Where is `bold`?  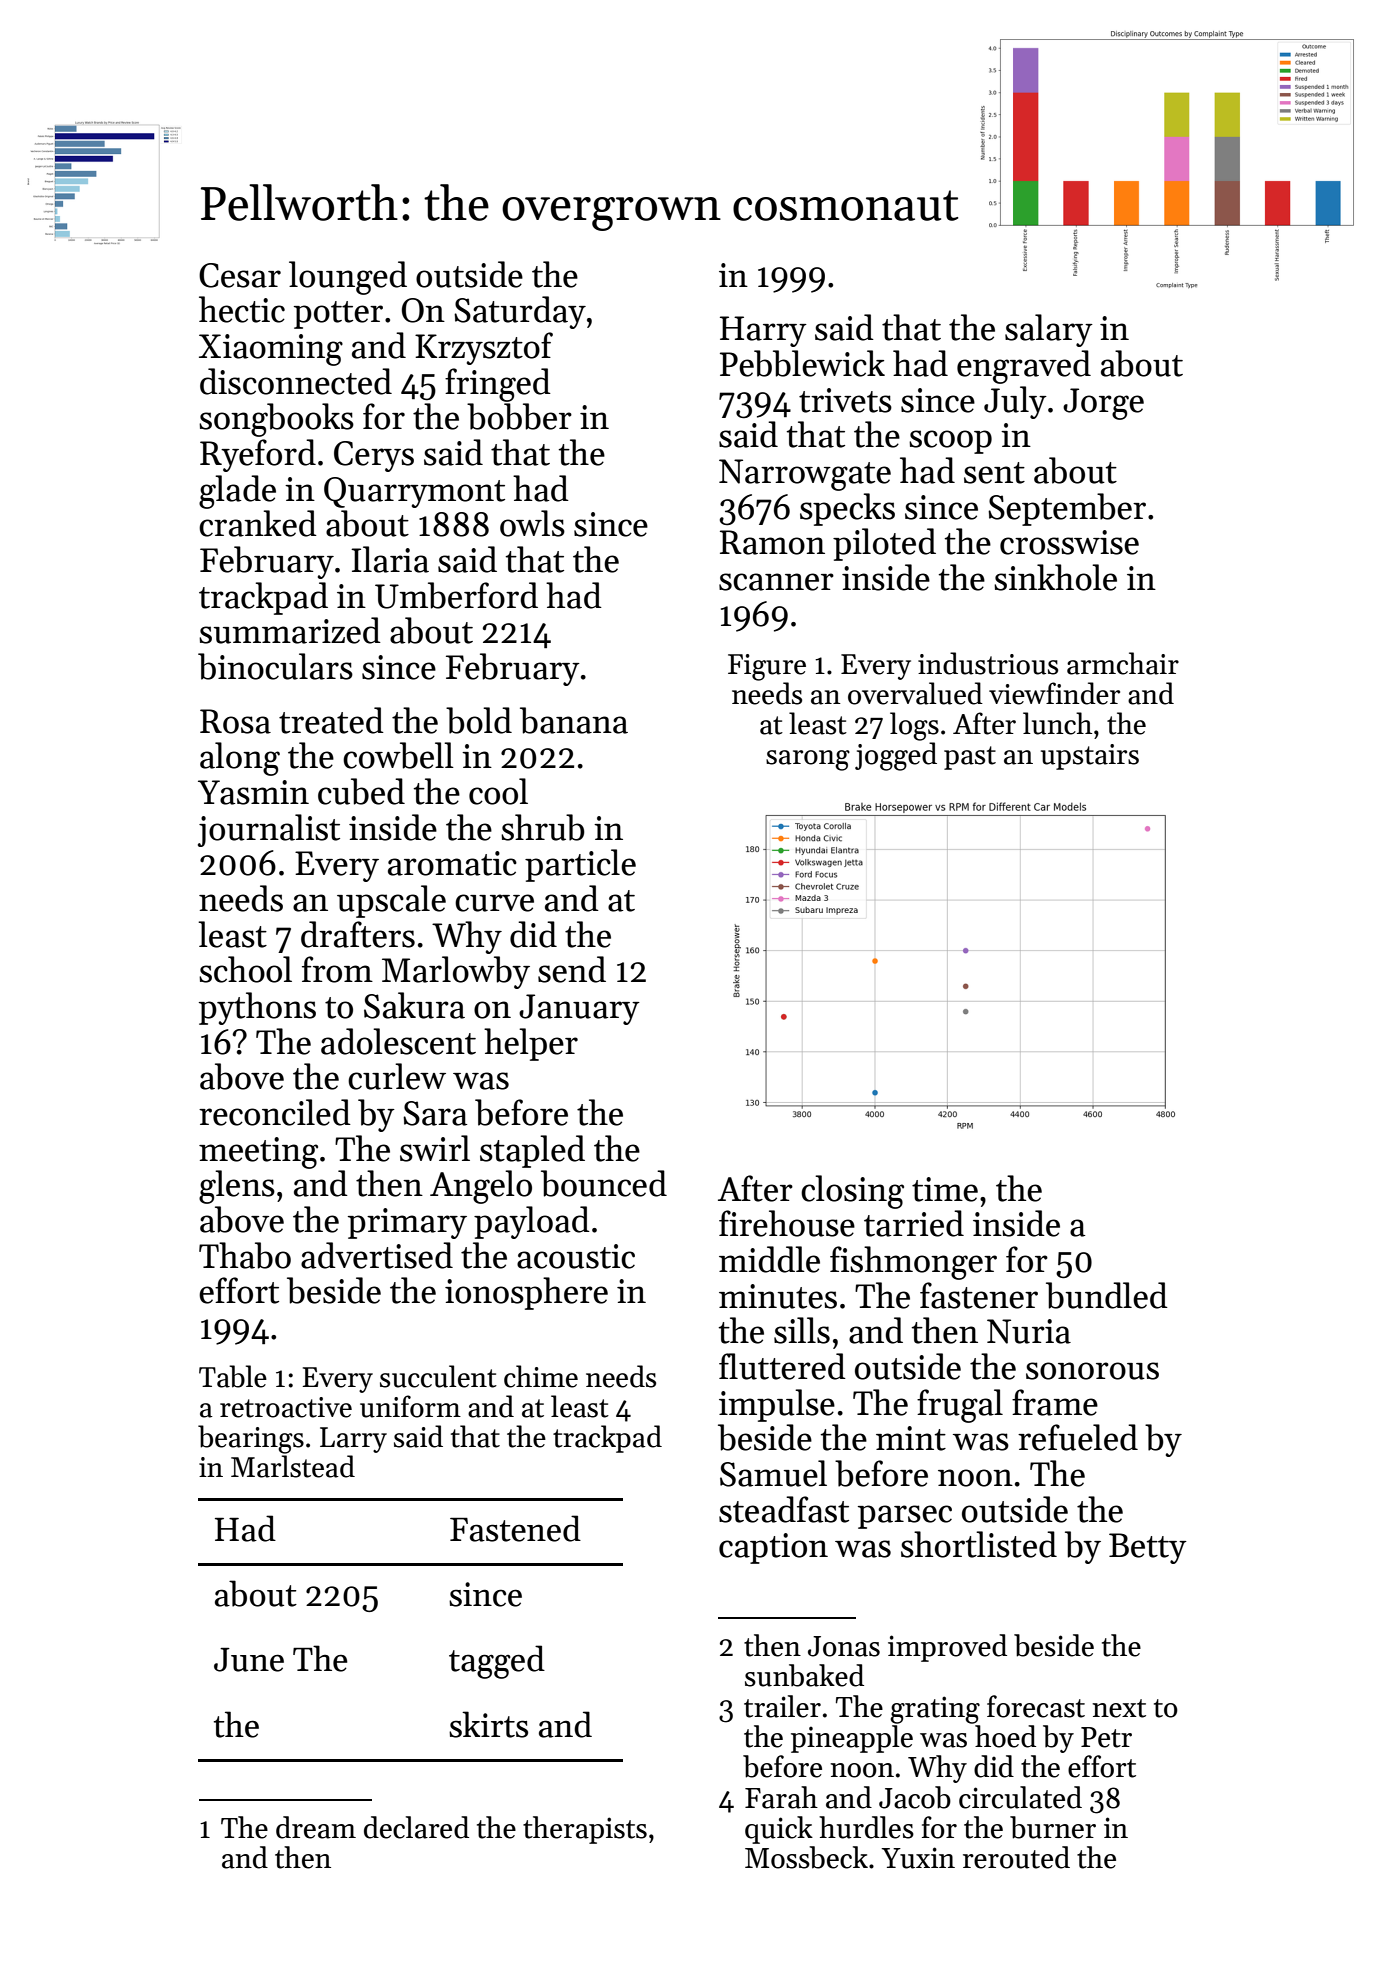
bold is located at coordinates (479, 720).
